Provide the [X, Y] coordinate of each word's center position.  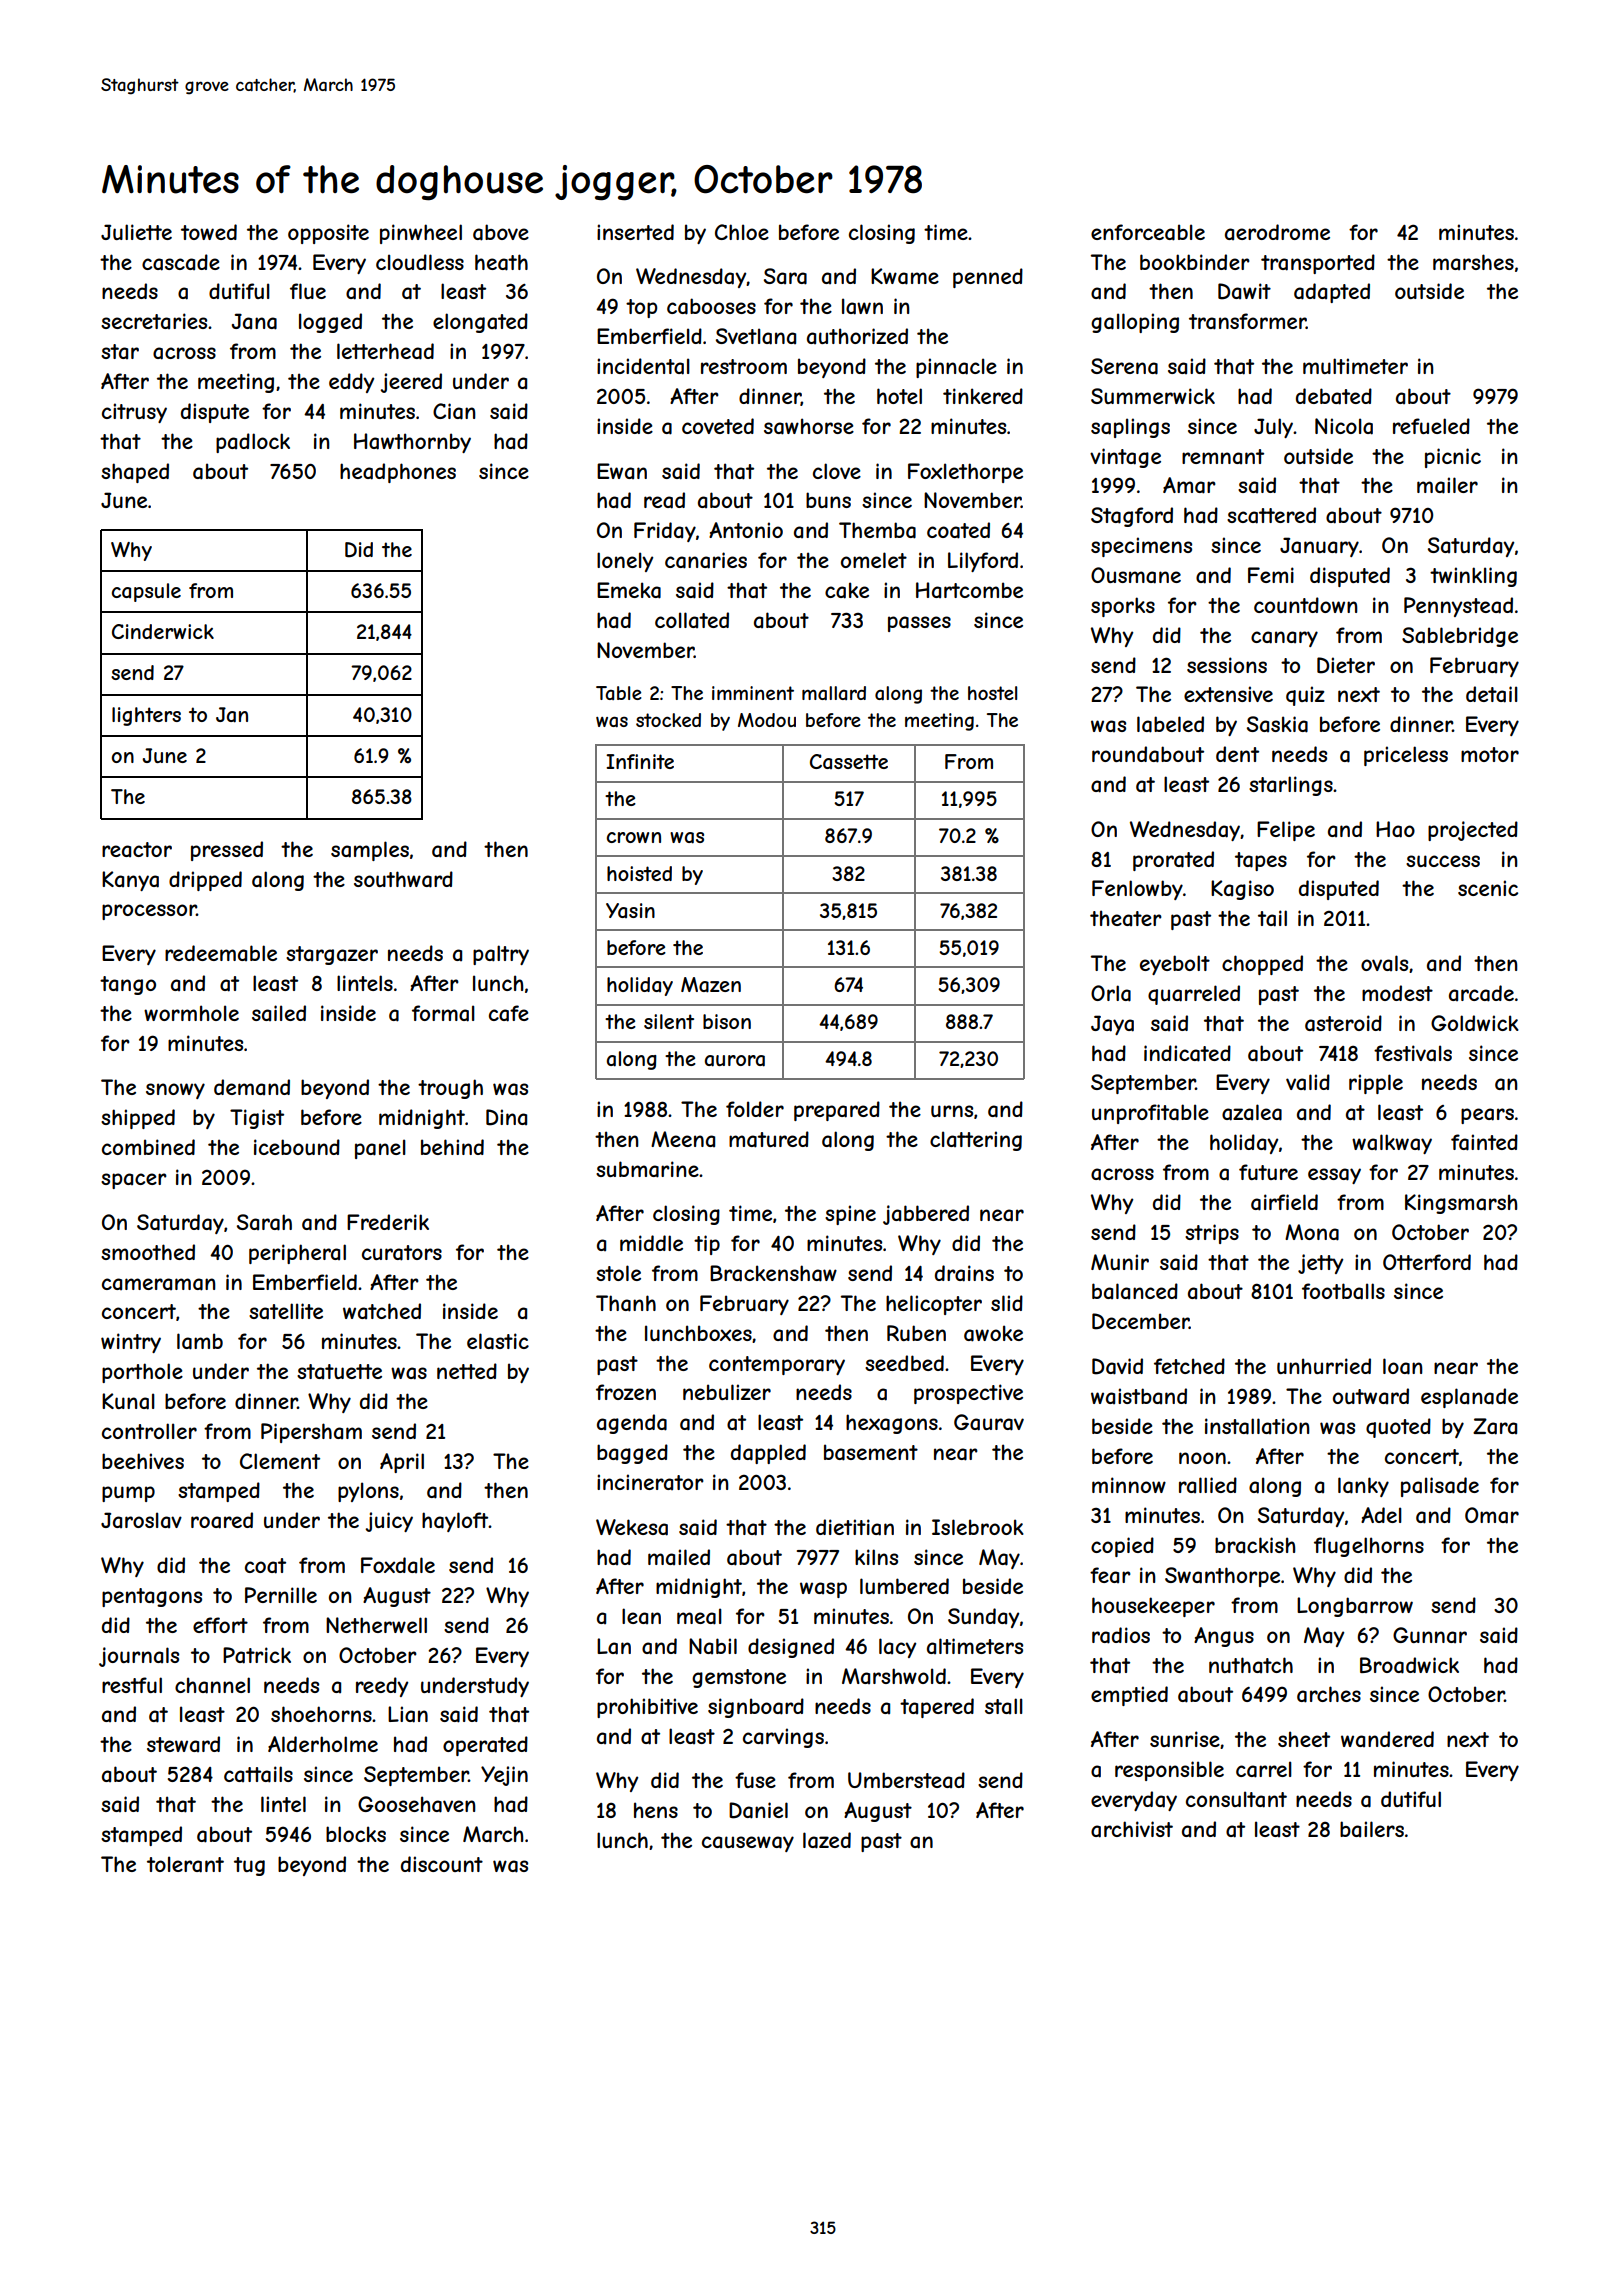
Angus [1224, 1637]
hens [656, 1810]
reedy [382, 1687]
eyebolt [1175, 965]
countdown [1306, 605]
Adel [1381, 1515]
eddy [351, 383]
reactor [137, 849]
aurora [735, 1061]
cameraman [159, 1284]
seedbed [904, 1363]
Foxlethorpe [965, 473]
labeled [1170, 724]
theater [1126, 918]
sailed [279, 1013]
